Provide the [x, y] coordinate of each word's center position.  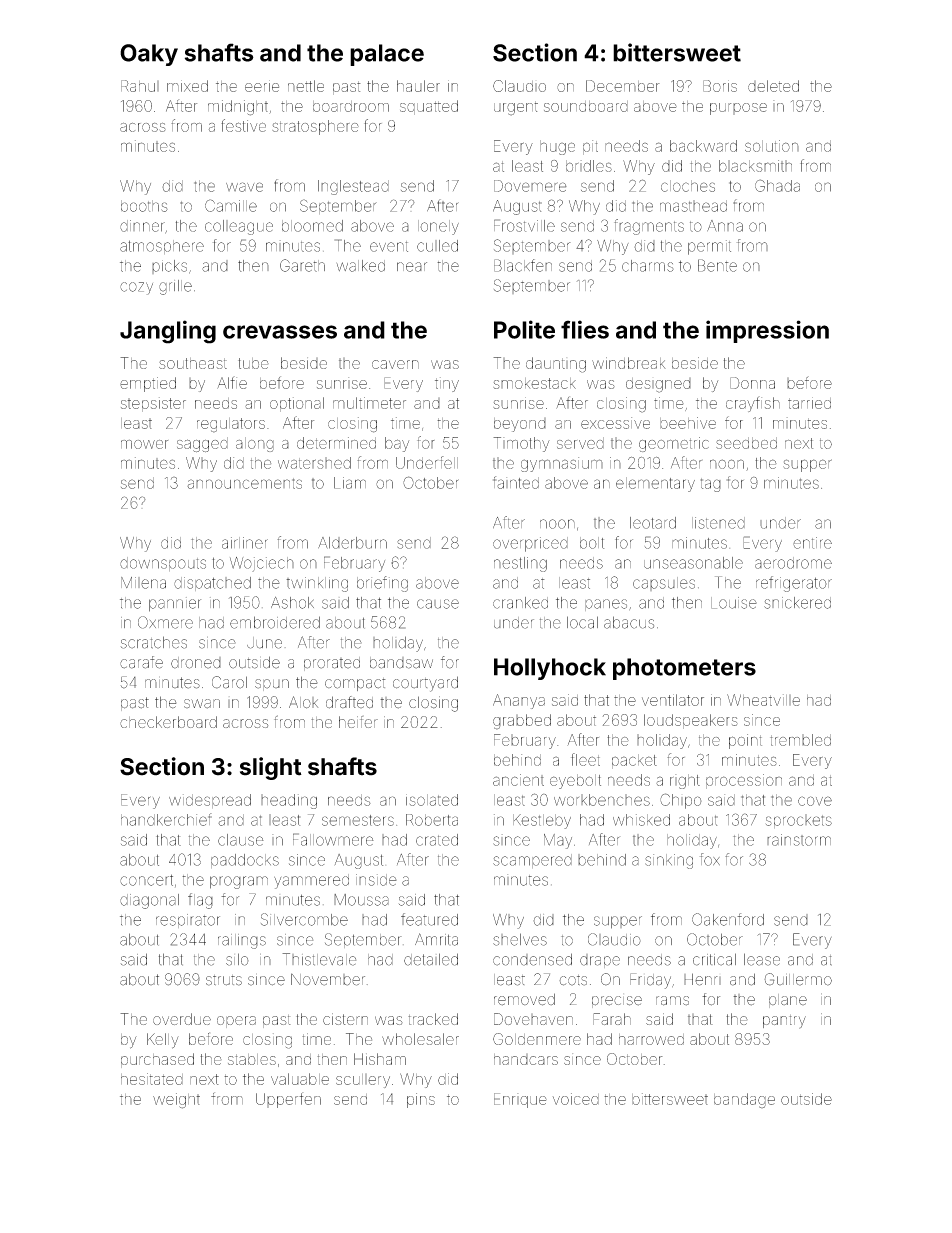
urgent [516, 108]
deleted [773, 86]
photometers [684, 669]
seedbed [746, 443]
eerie [262, 86]
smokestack [534, 383]
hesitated [152, 1079]
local [582, 622]
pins [421, 1100]
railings [242, 941]
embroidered [275, 622]
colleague [239, 227]
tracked [433, 1019]
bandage [744, 1100]
